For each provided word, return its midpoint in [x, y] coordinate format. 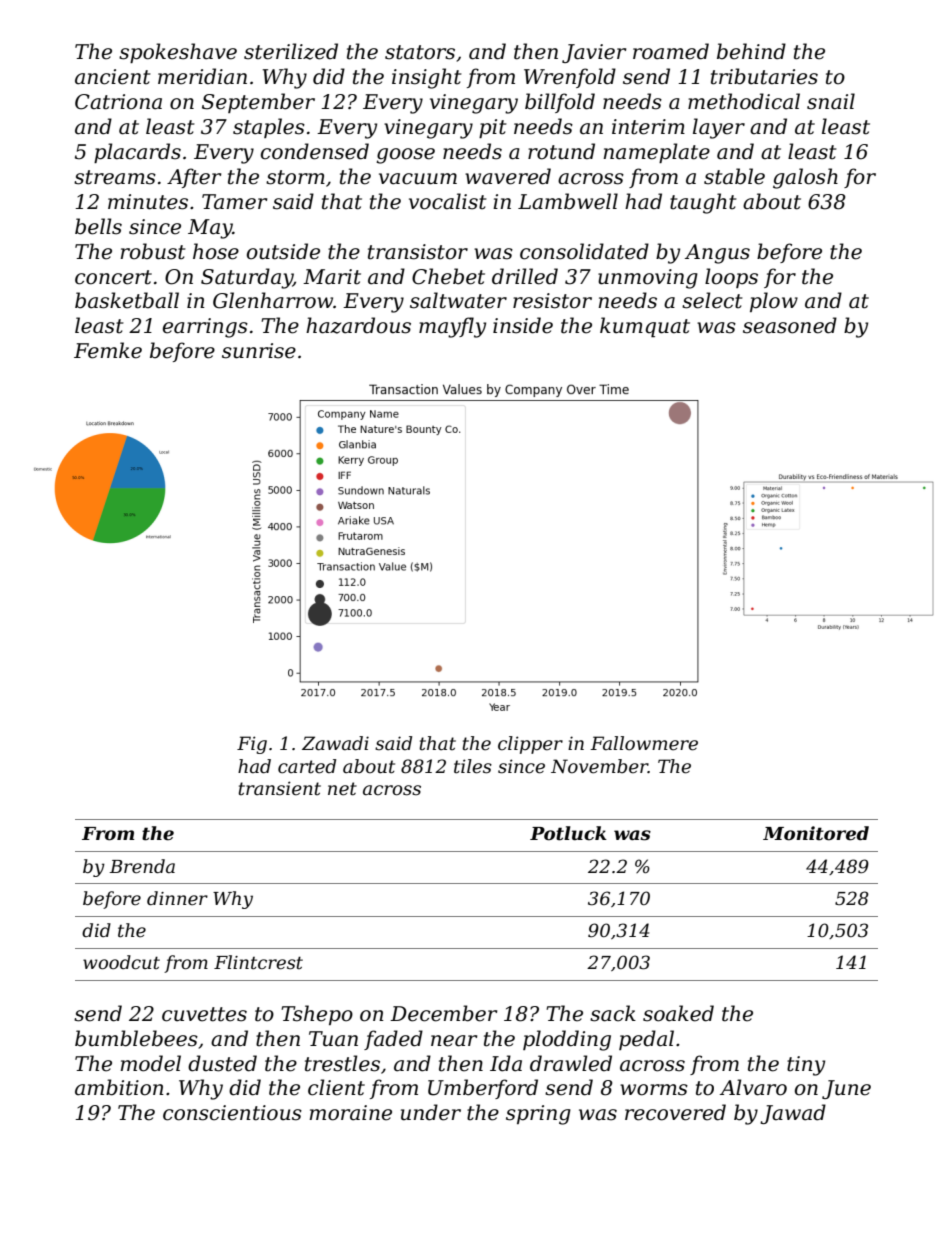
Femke [108, 350]
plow [774, 302]
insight [427, 78]
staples [269, 128]
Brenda [142, 866]
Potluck [568, 833]
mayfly [452, 327]
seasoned [790, 325]
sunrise [259, 351]
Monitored [816, 833]
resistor [552, 301]
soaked [678, 1013]
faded [393, 1040]
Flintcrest [258, 962]
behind [751, 51]
